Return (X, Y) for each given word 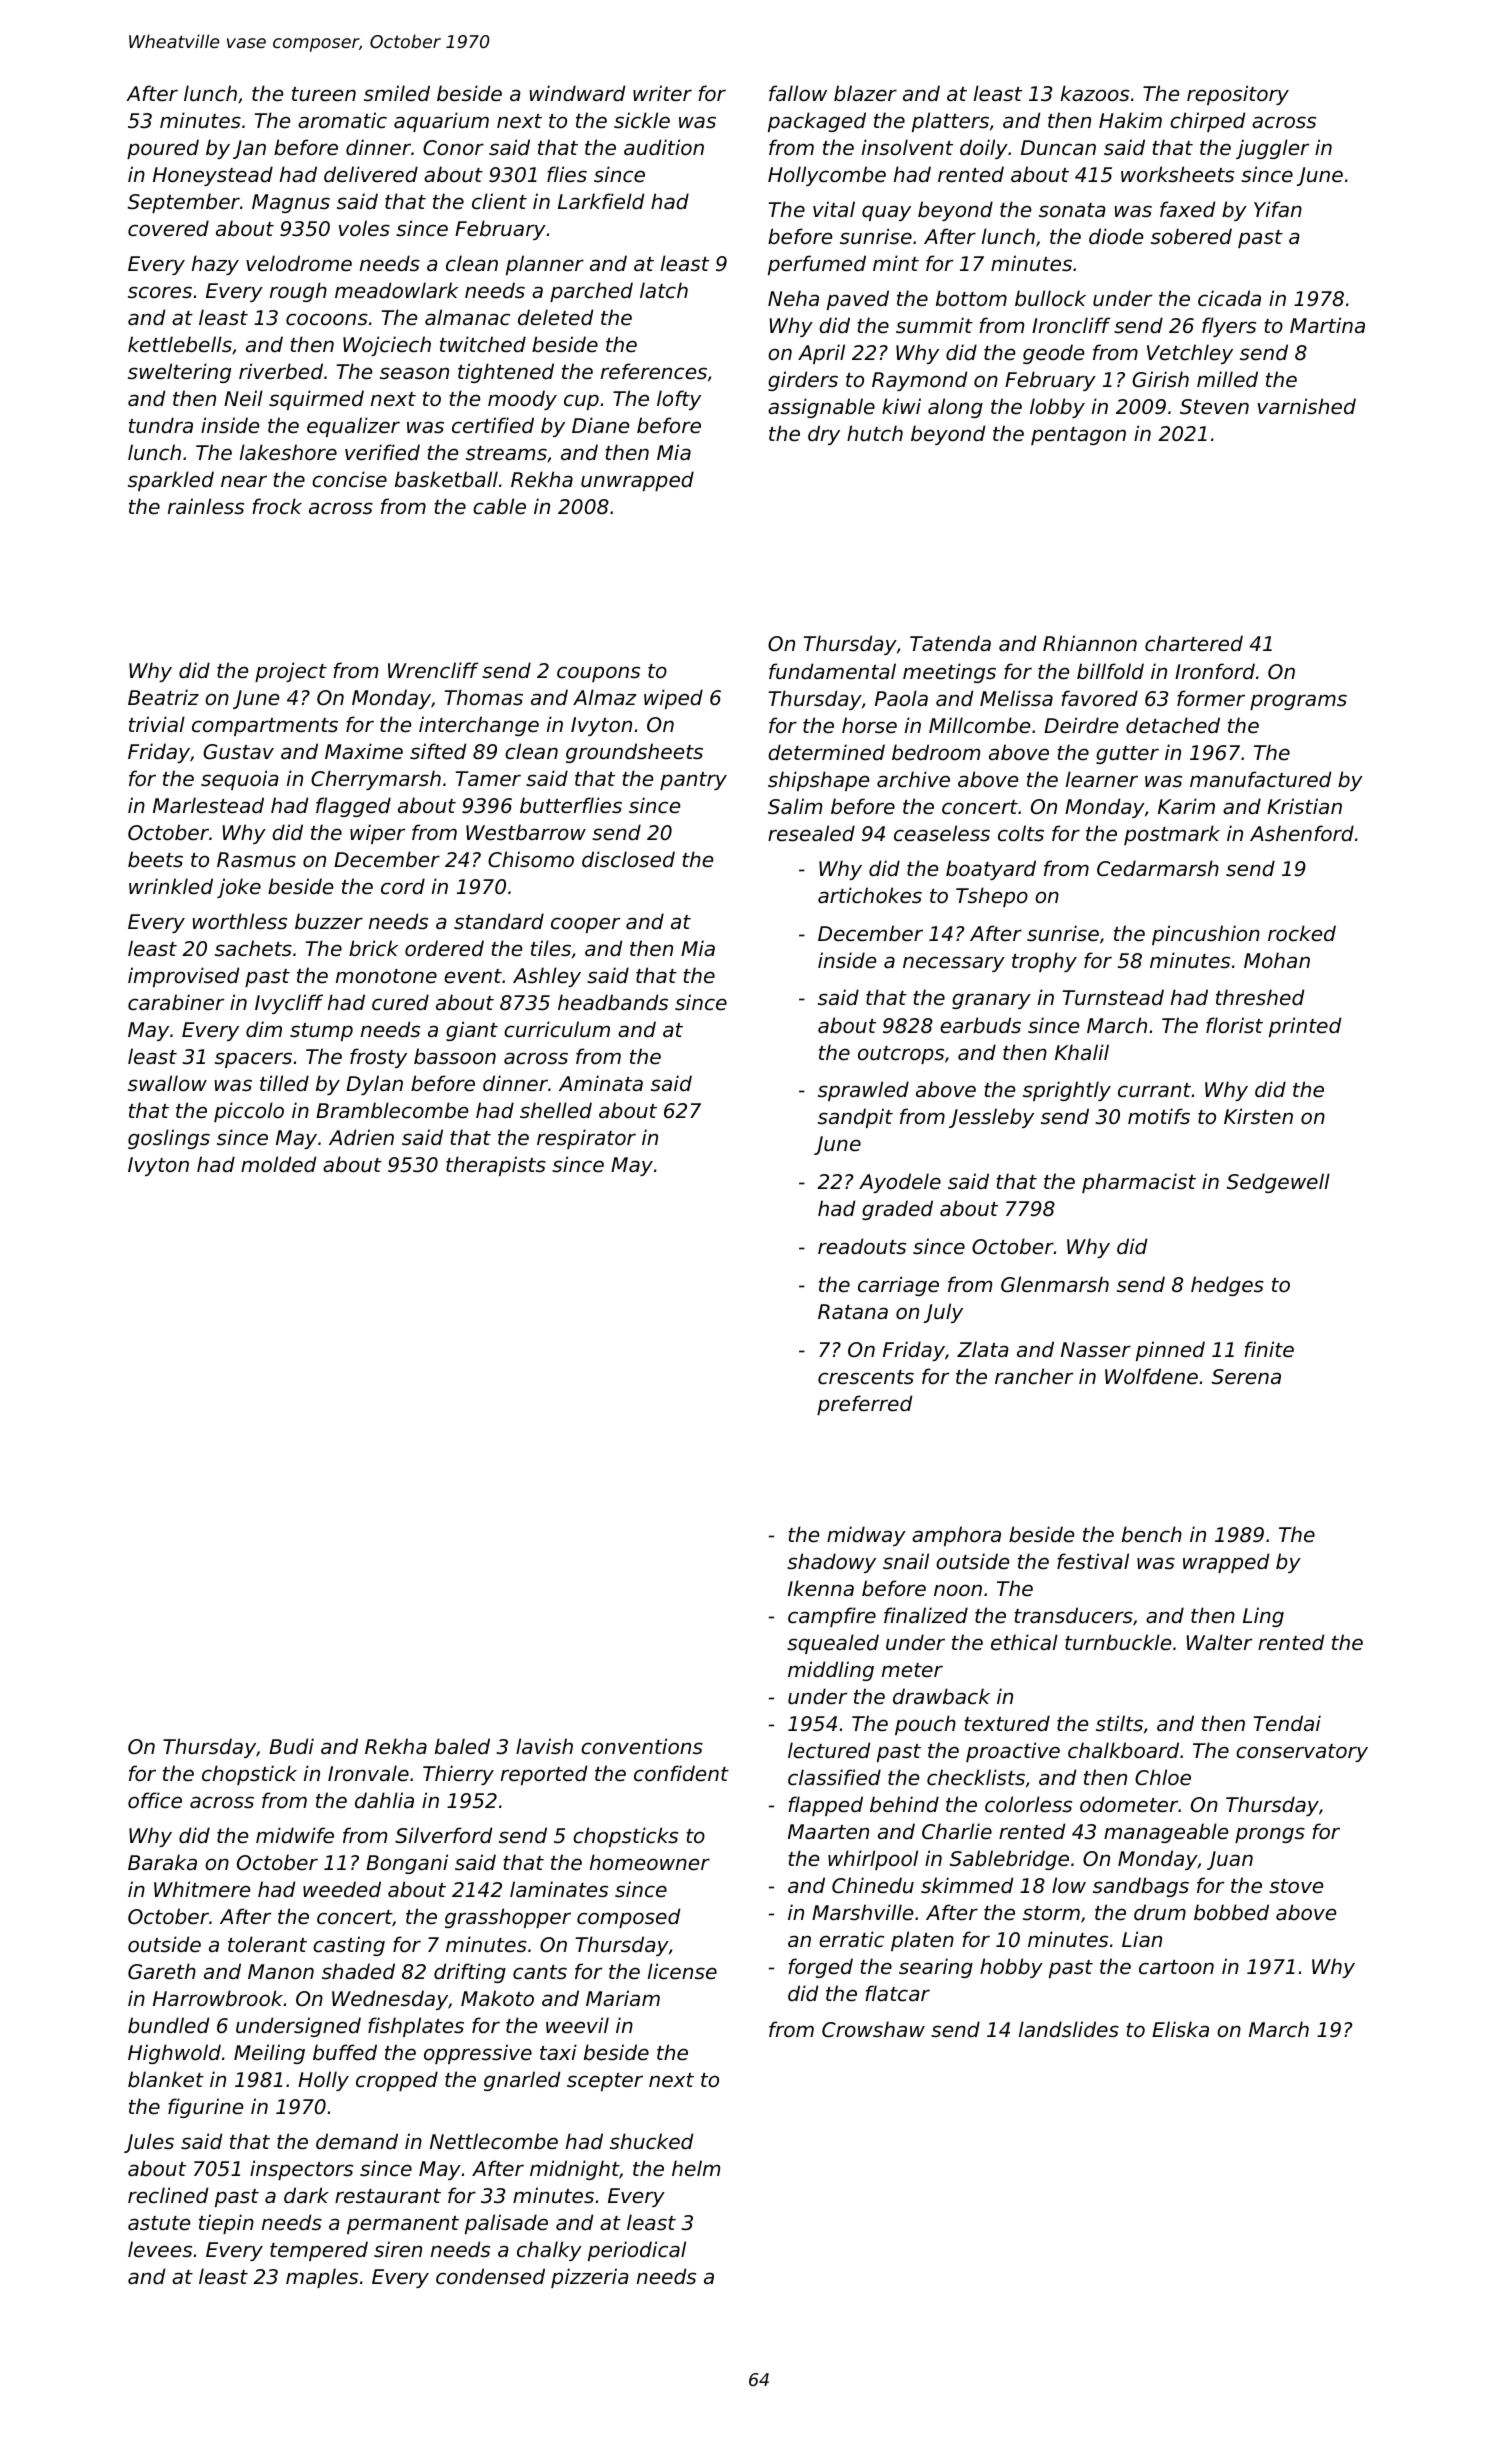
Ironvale (368, 1773)
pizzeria (589, 2278)
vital (834, 209)
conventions (642, 1746)
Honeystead (213, 176)
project (291, 672)
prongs (1270, 1835)
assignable (821, 408)
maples (322, 2278)
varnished (1307, 406)
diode (1116, 236)
